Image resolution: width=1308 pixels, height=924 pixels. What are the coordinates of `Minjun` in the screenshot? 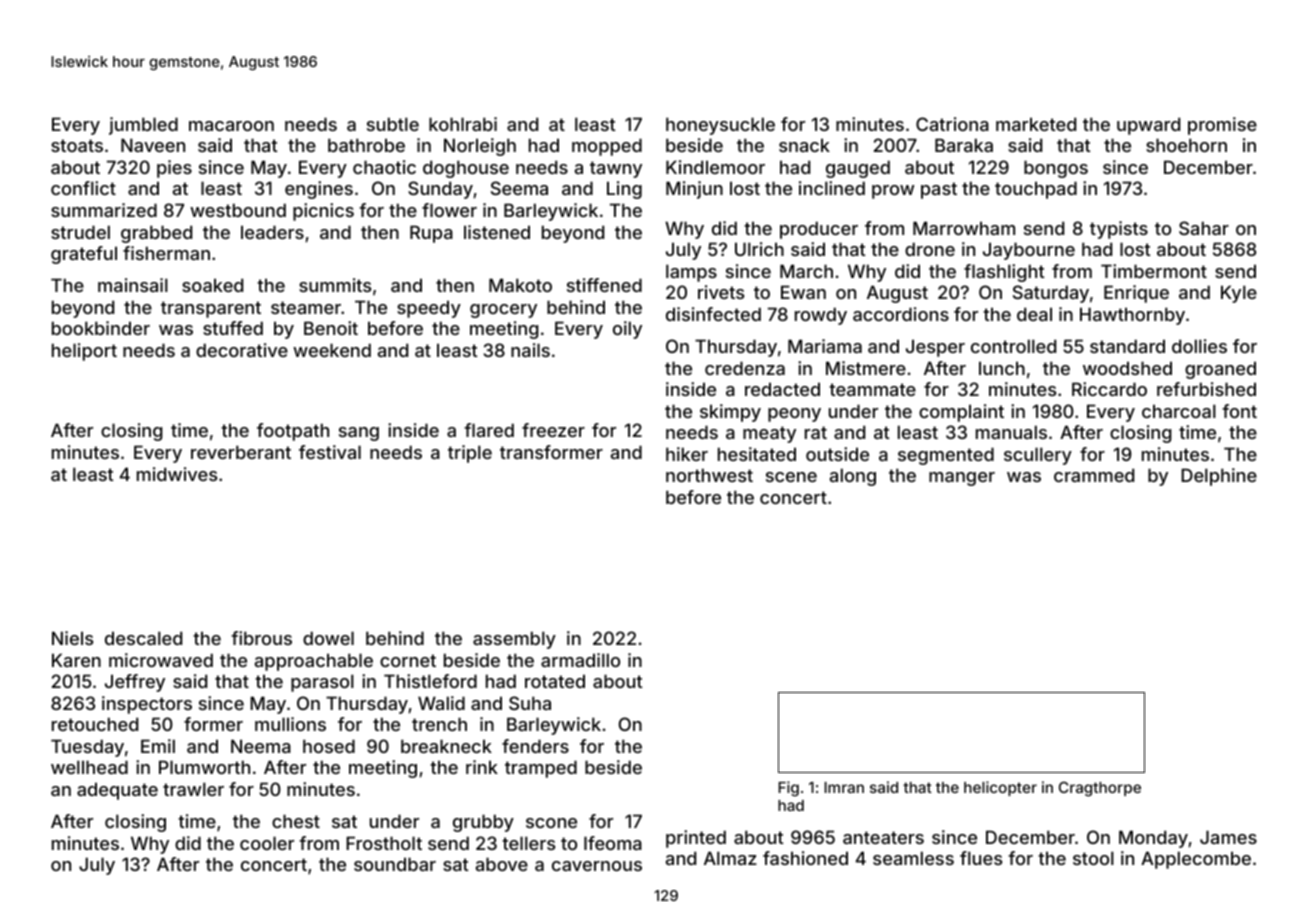 It's located at (694, 190).
